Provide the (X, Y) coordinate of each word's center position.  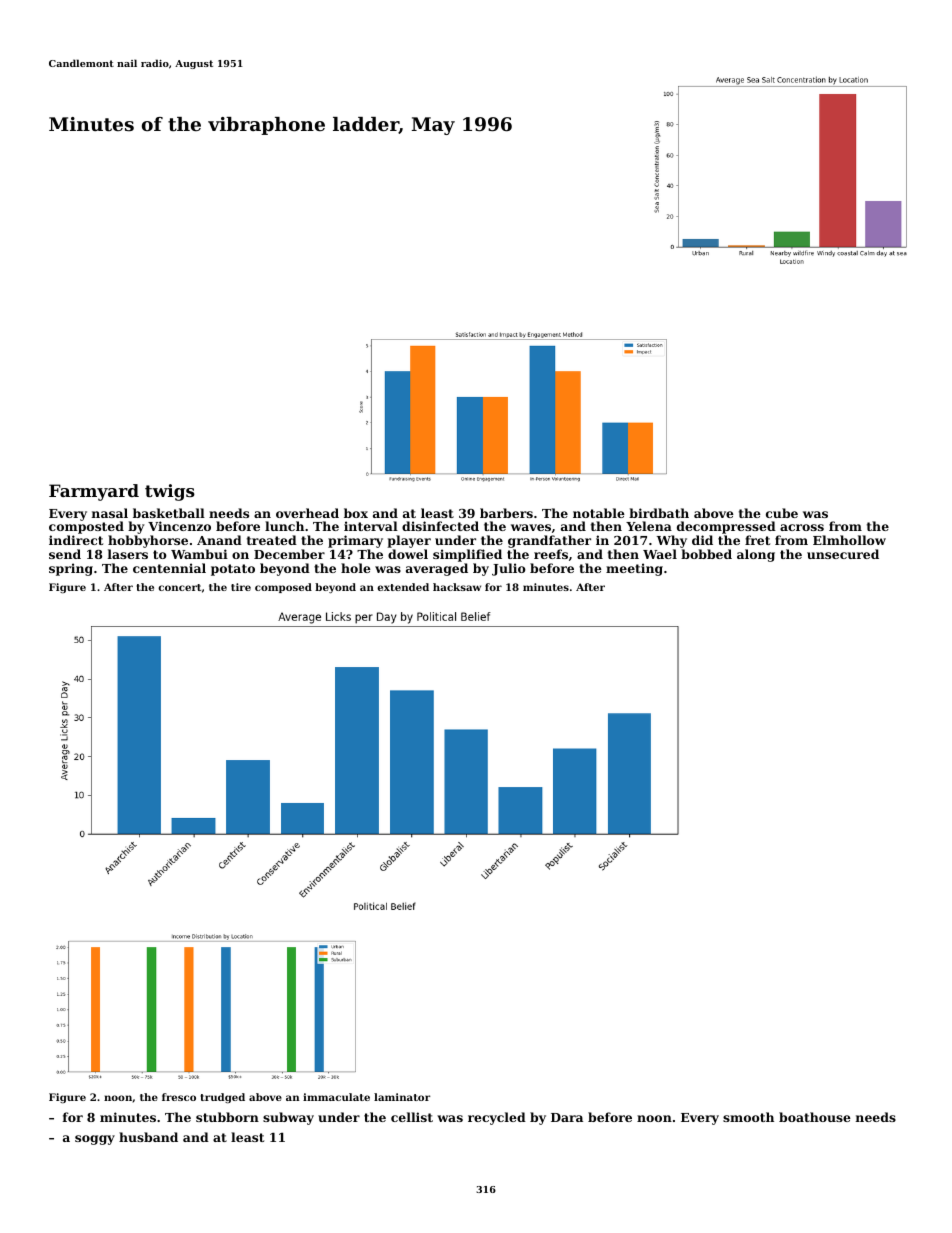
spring (71, 569)
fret (757, 540)
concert (179, 587)
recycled (497, 1118)
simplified (467, 555)
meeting (634, 569)
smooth (748, 1117)
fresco (179, 1097)
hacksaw (457, 587)
